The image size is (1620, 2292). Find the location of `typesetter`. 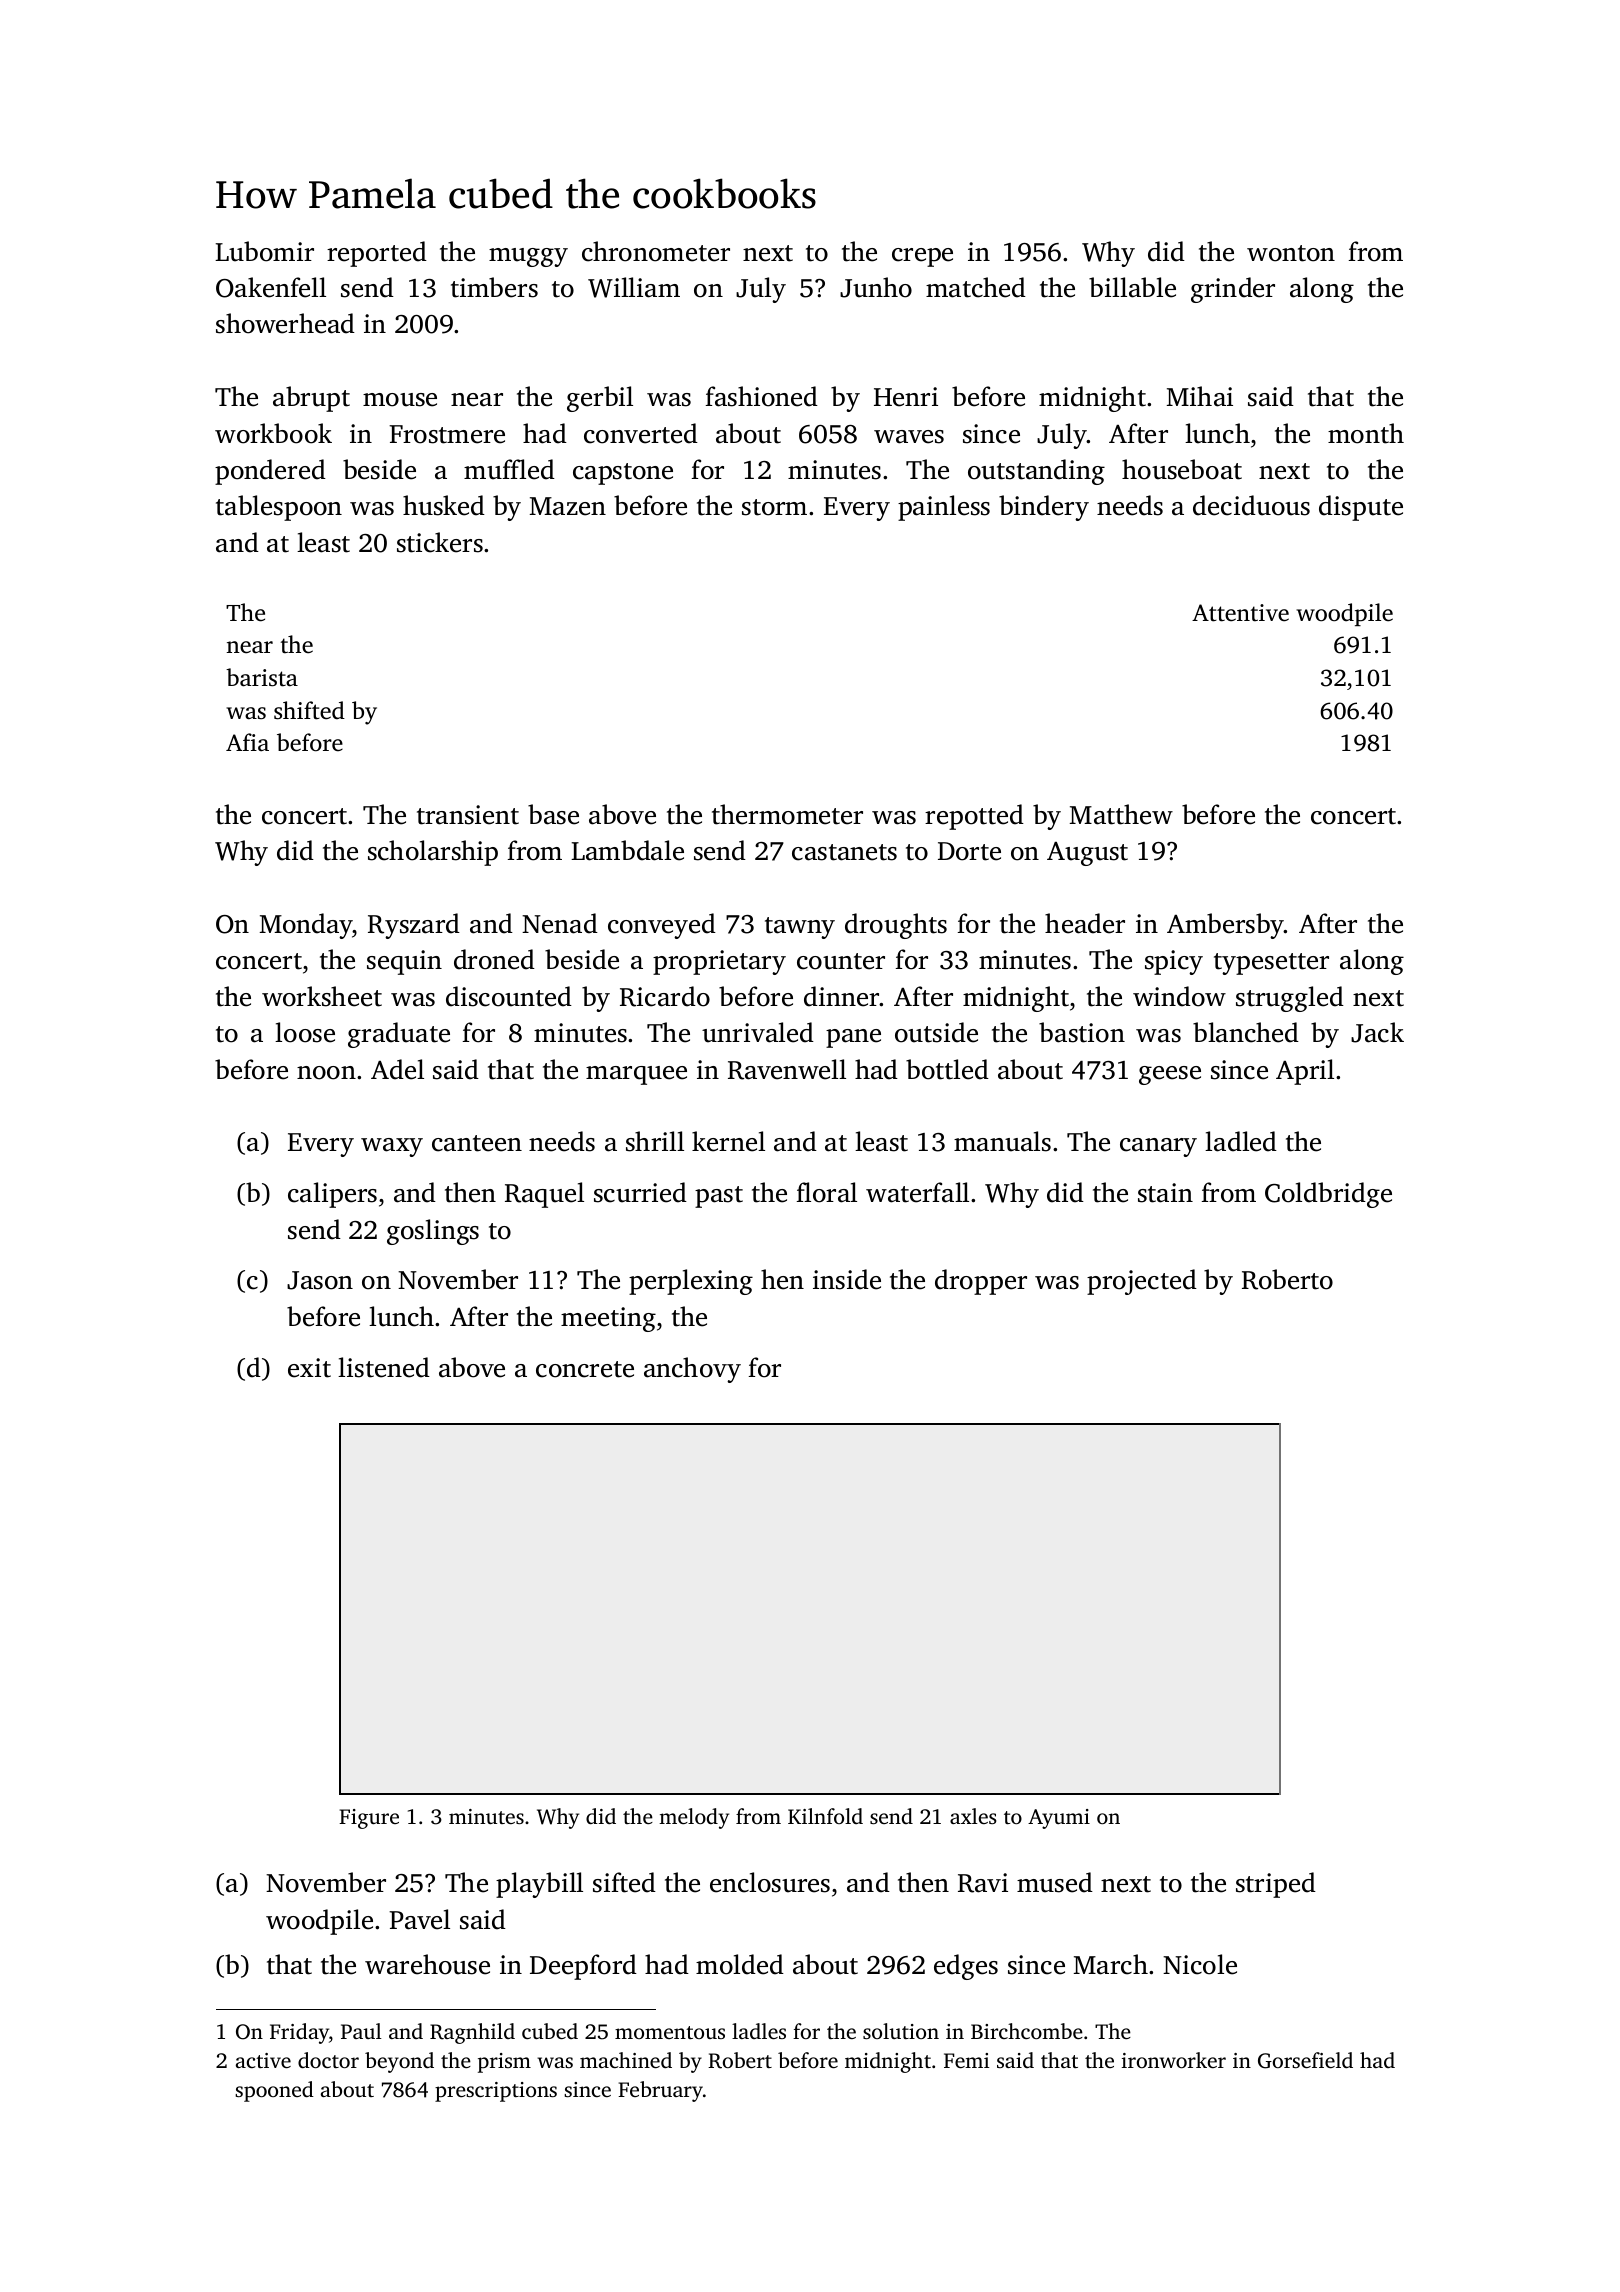

typesetter is located at coordinates (1271, 964).
